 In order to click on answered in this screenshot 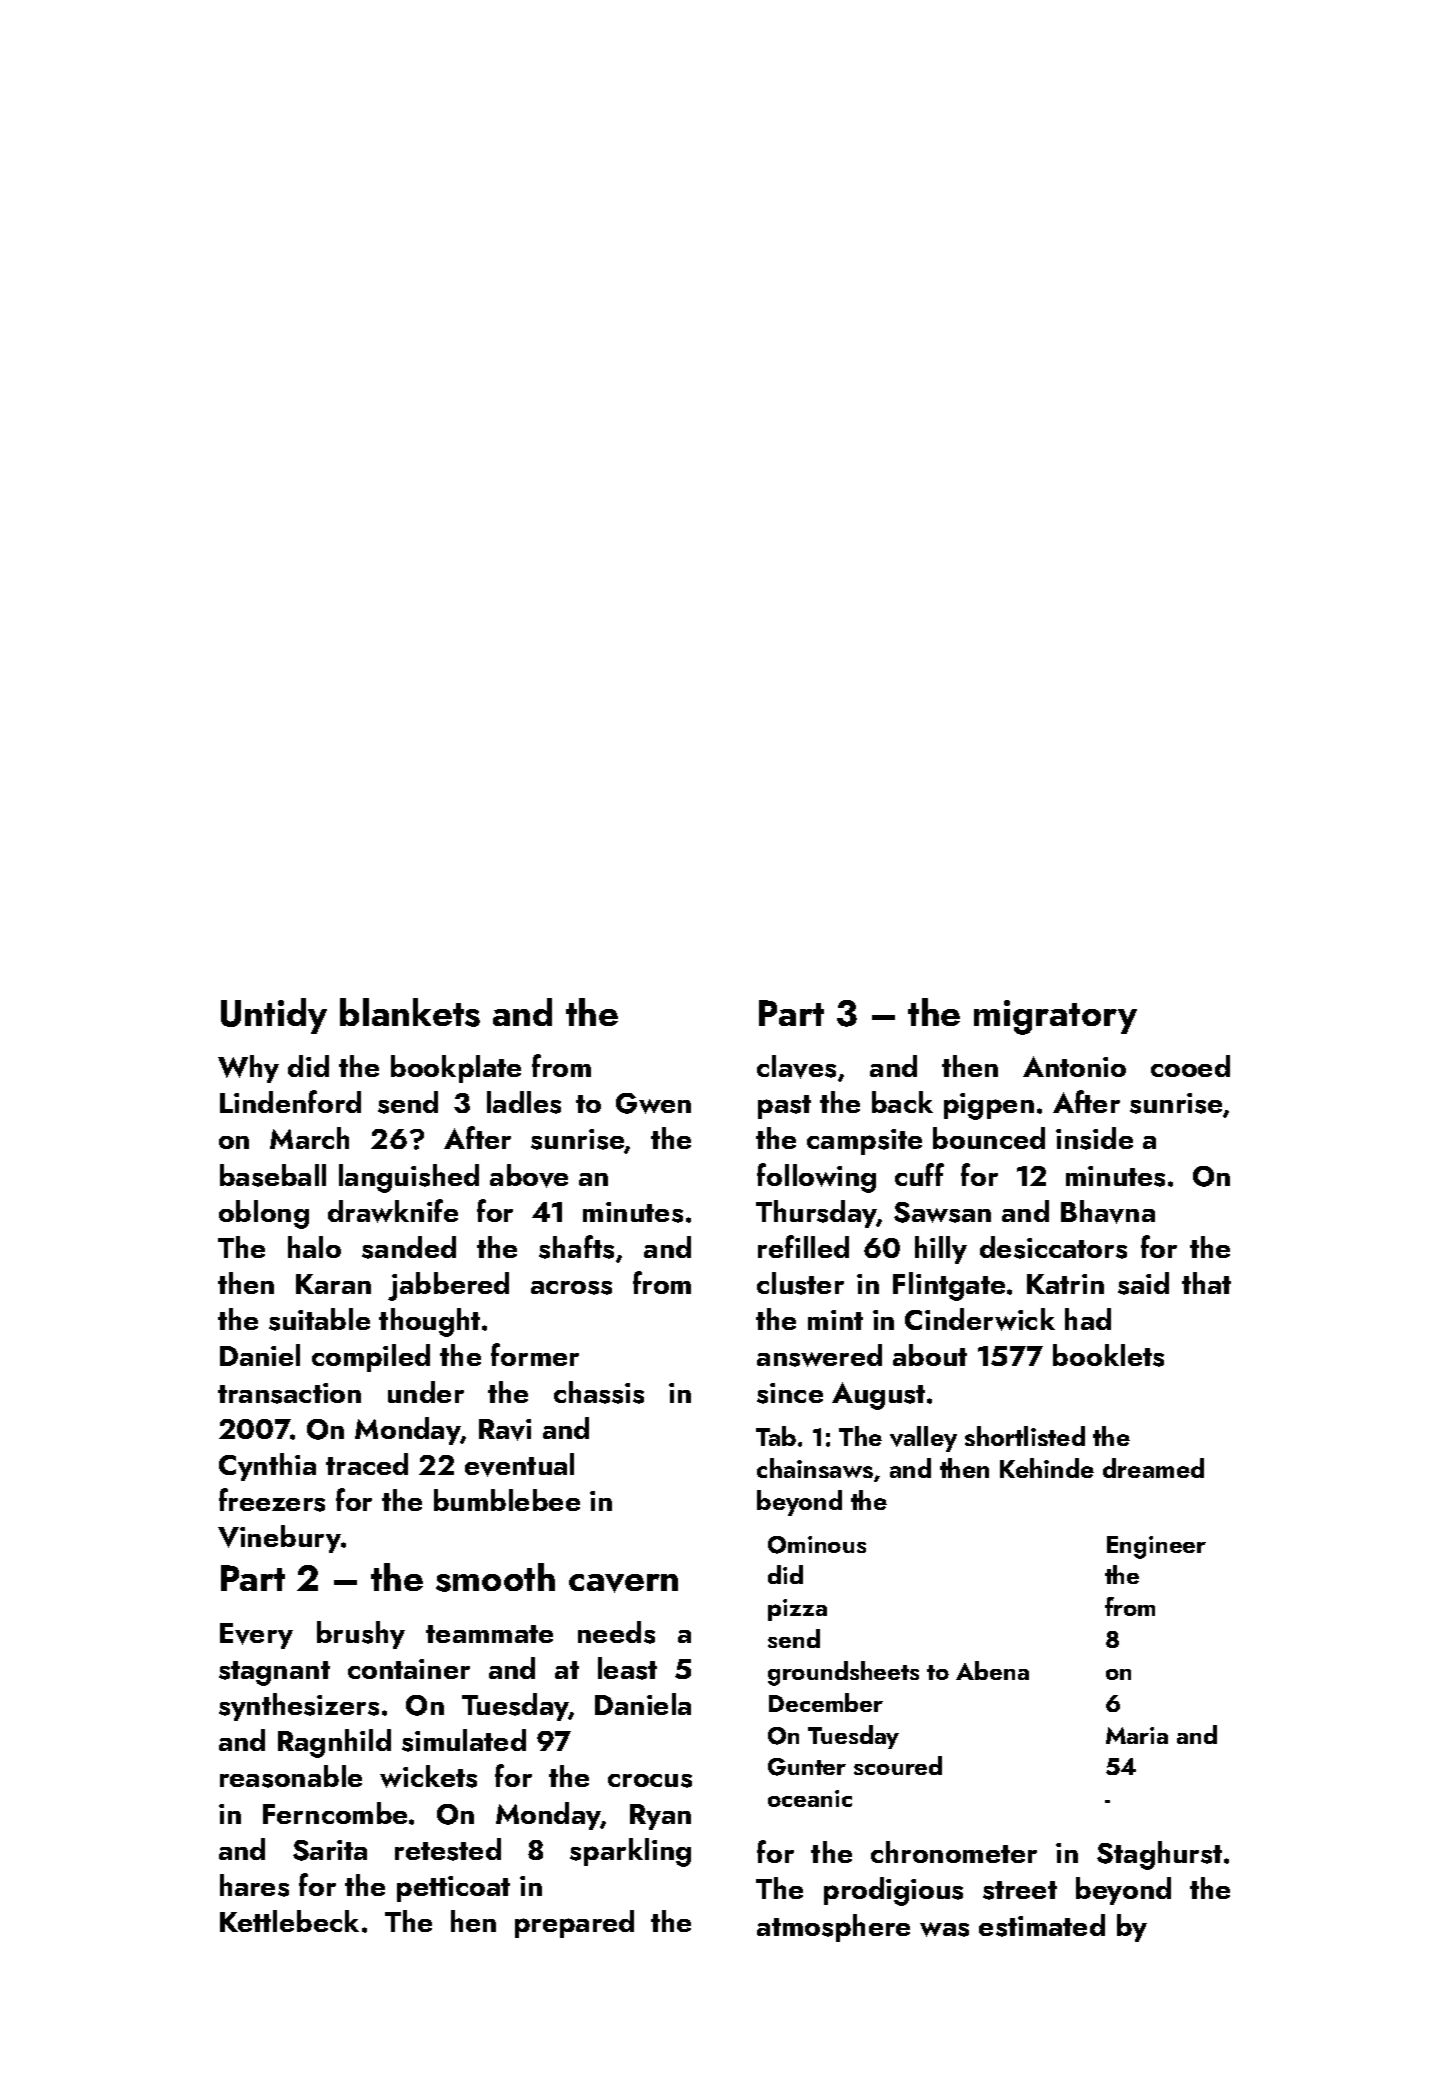, I will do `click(819, 1355)`.
